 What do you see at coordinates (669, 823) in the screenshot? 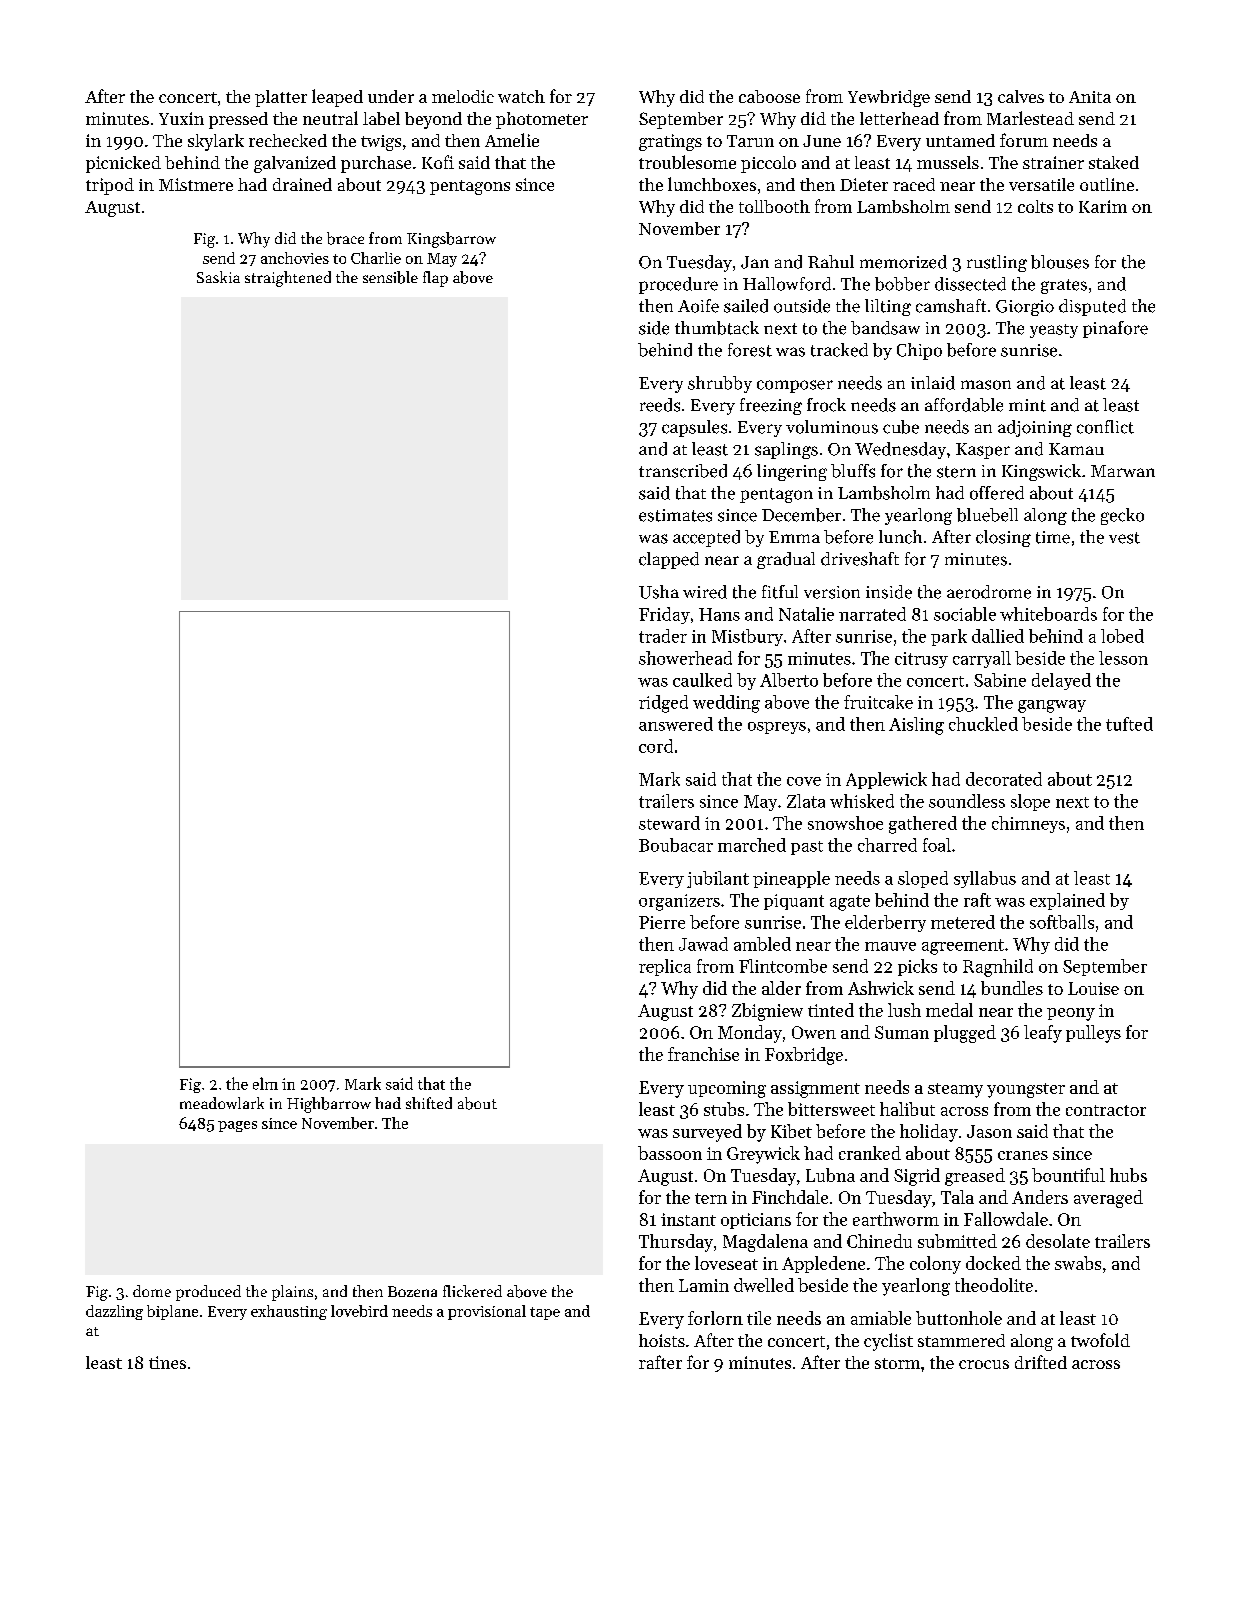
I see `steward` at bounding box center [669, 823].
